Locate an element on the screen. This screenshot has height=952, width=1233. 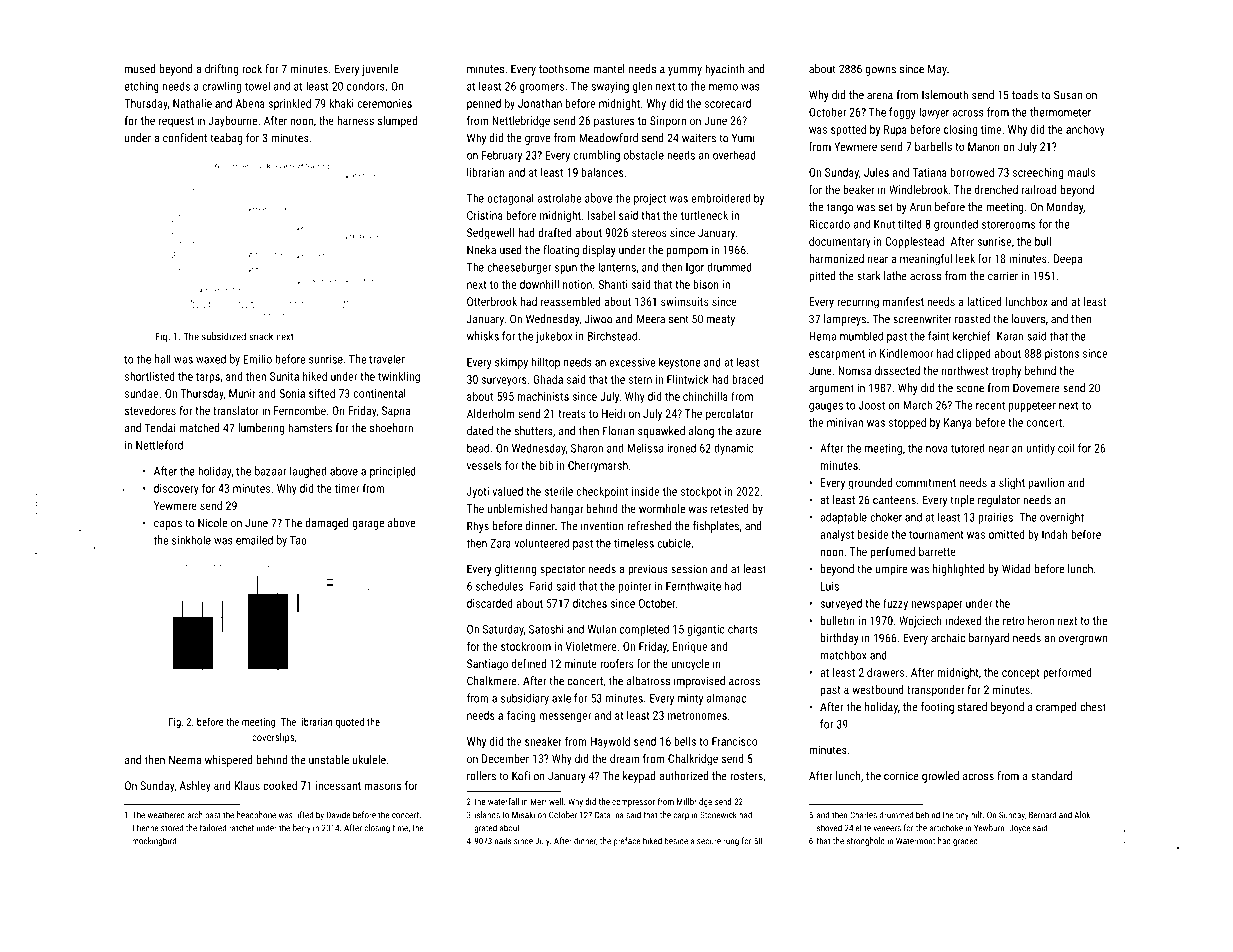
request is located at coordinates (176, 122).
